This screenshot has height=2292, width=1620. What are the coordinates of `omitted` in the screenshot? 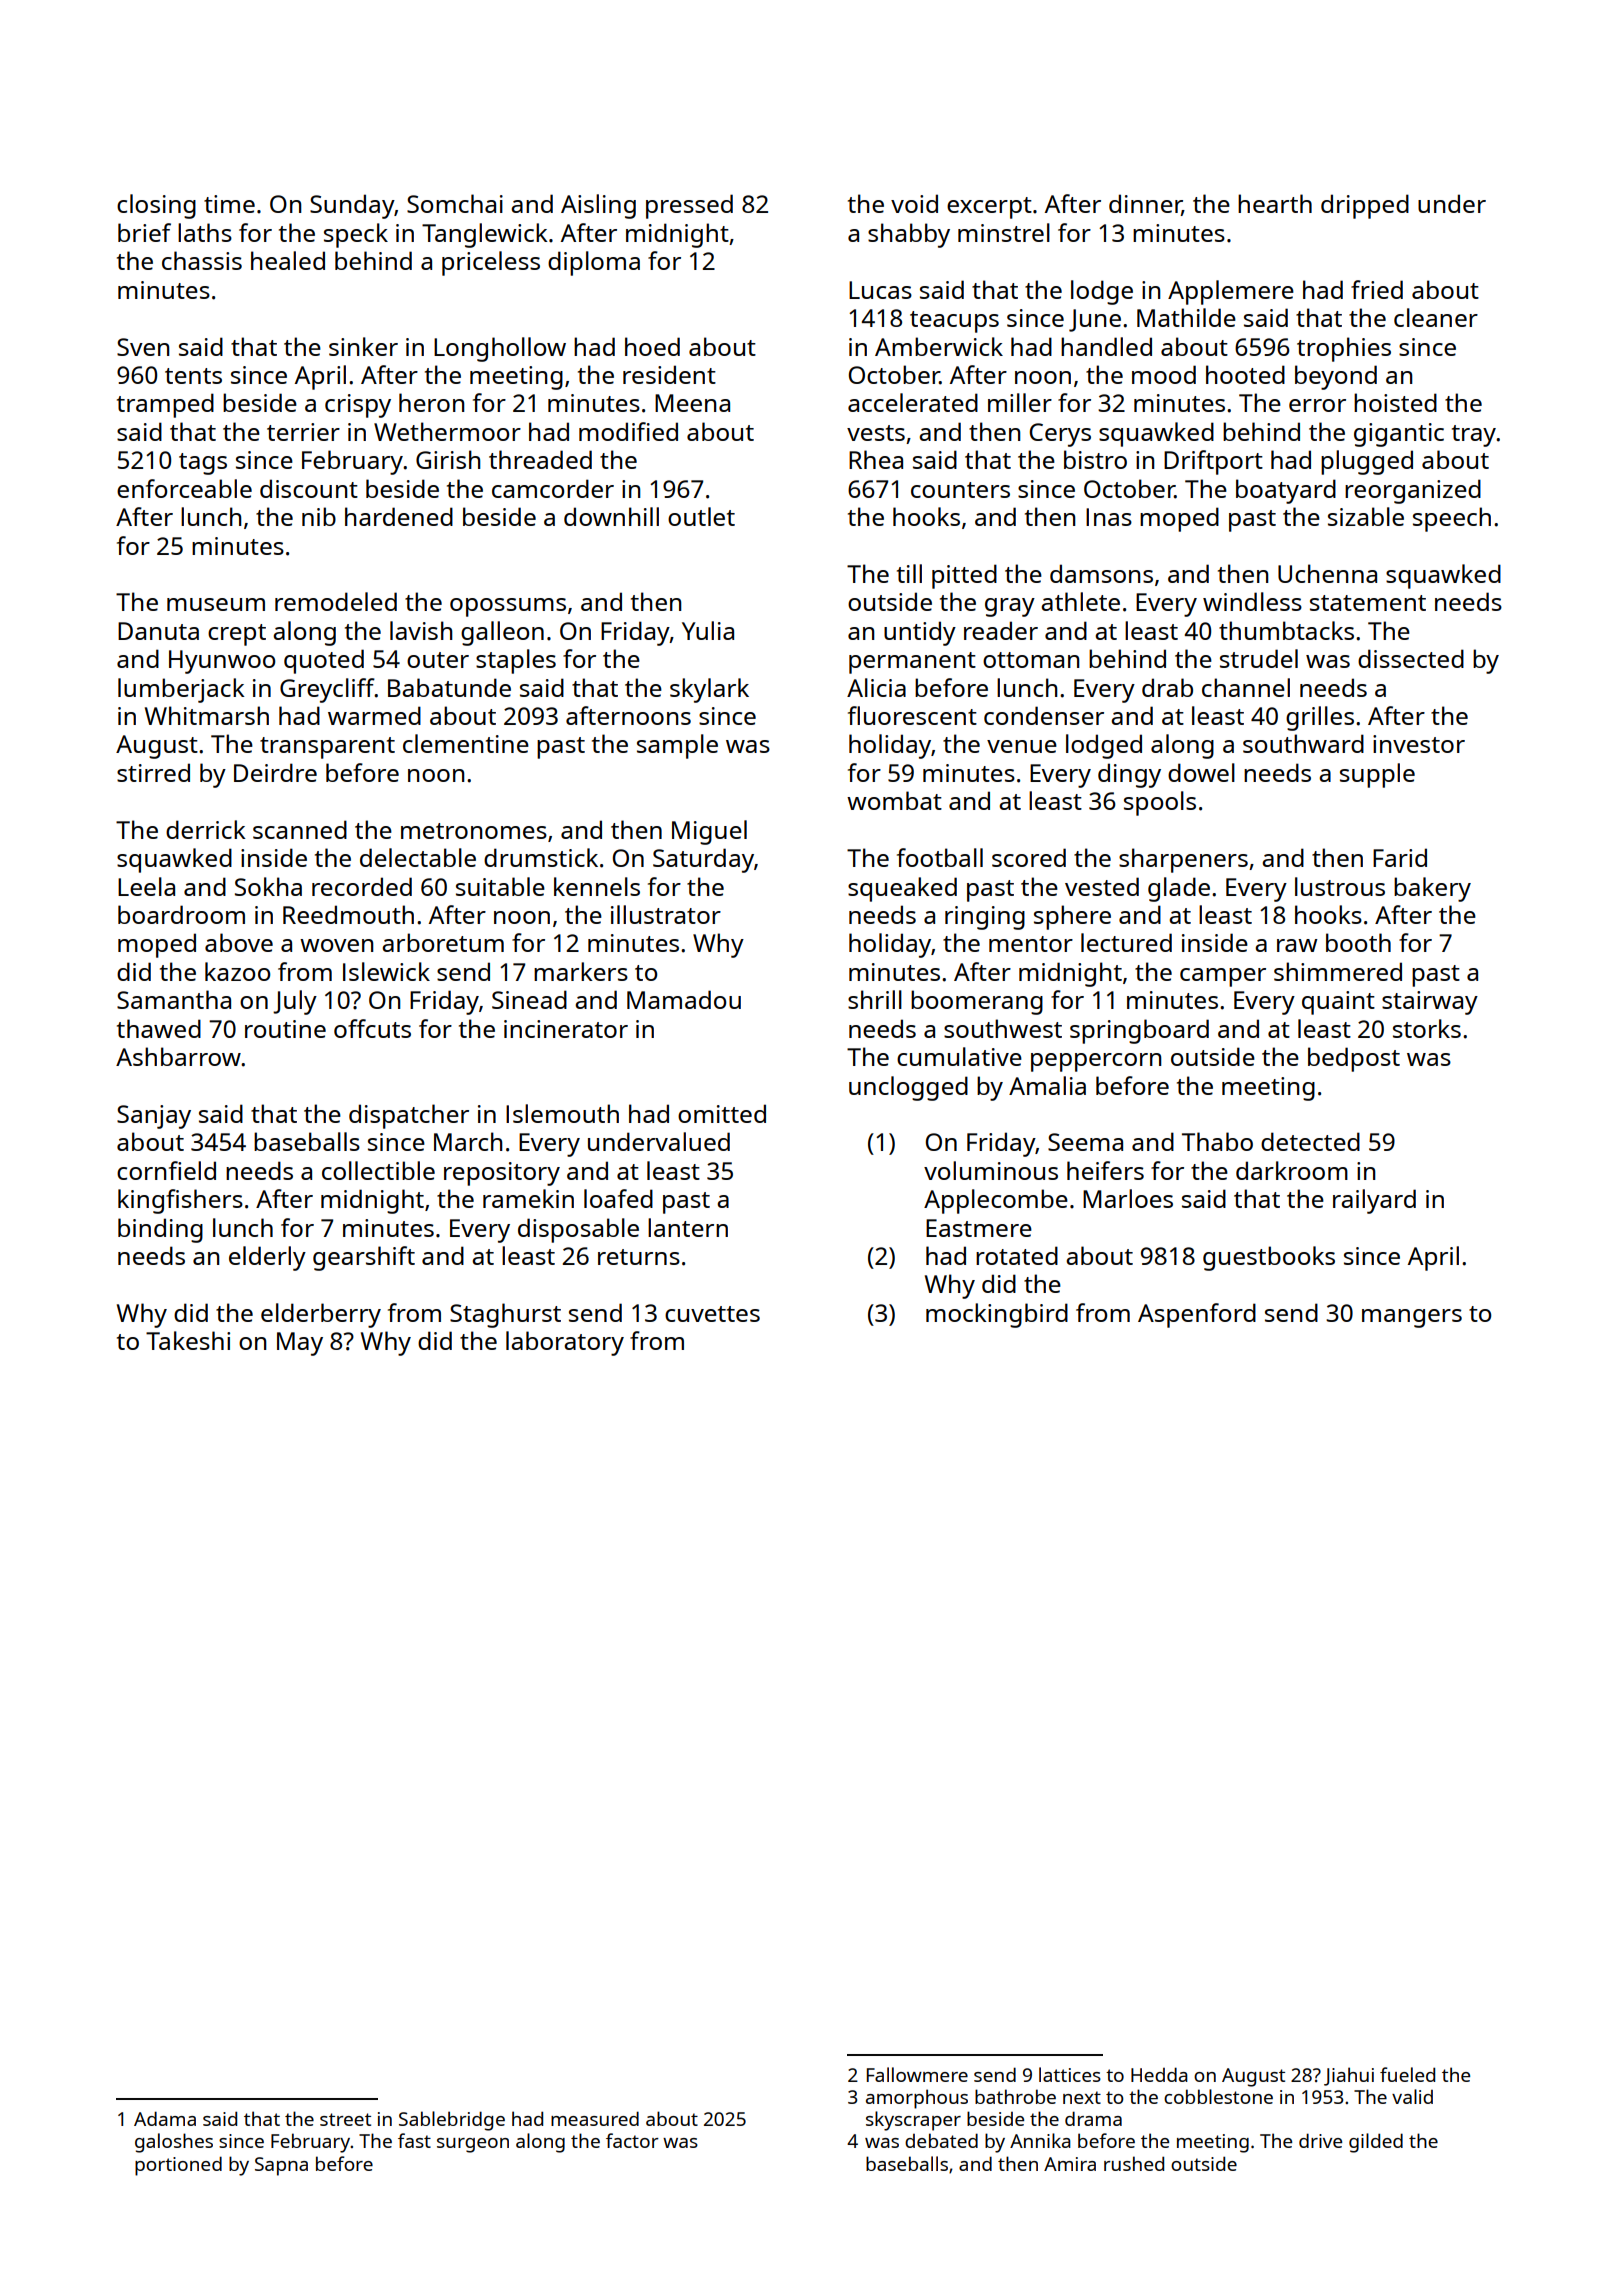 It's located at (722, 1113).
